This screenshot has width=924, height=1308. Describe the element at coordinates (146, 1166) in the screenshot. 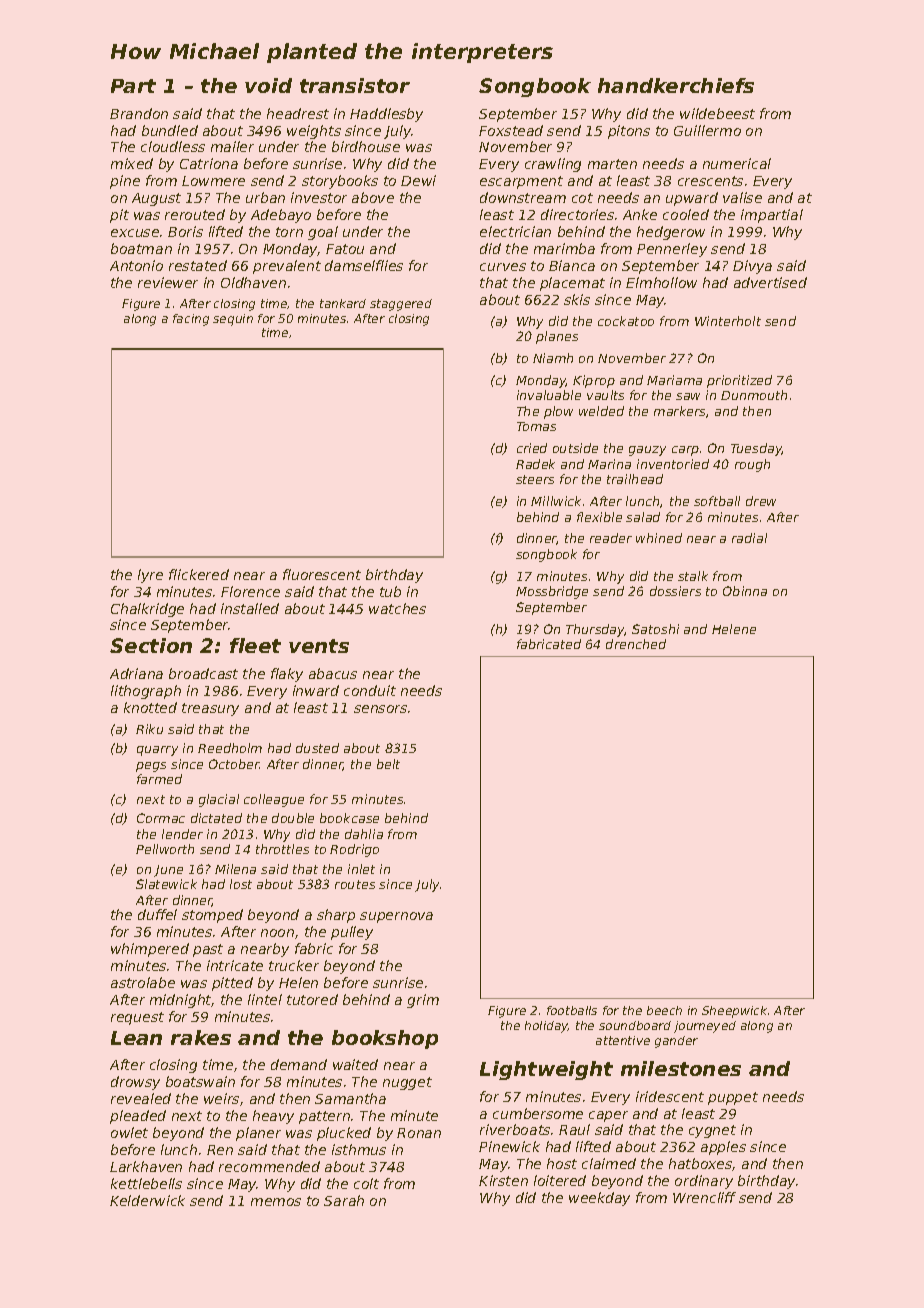

I see `Larkhaven` at that location.
